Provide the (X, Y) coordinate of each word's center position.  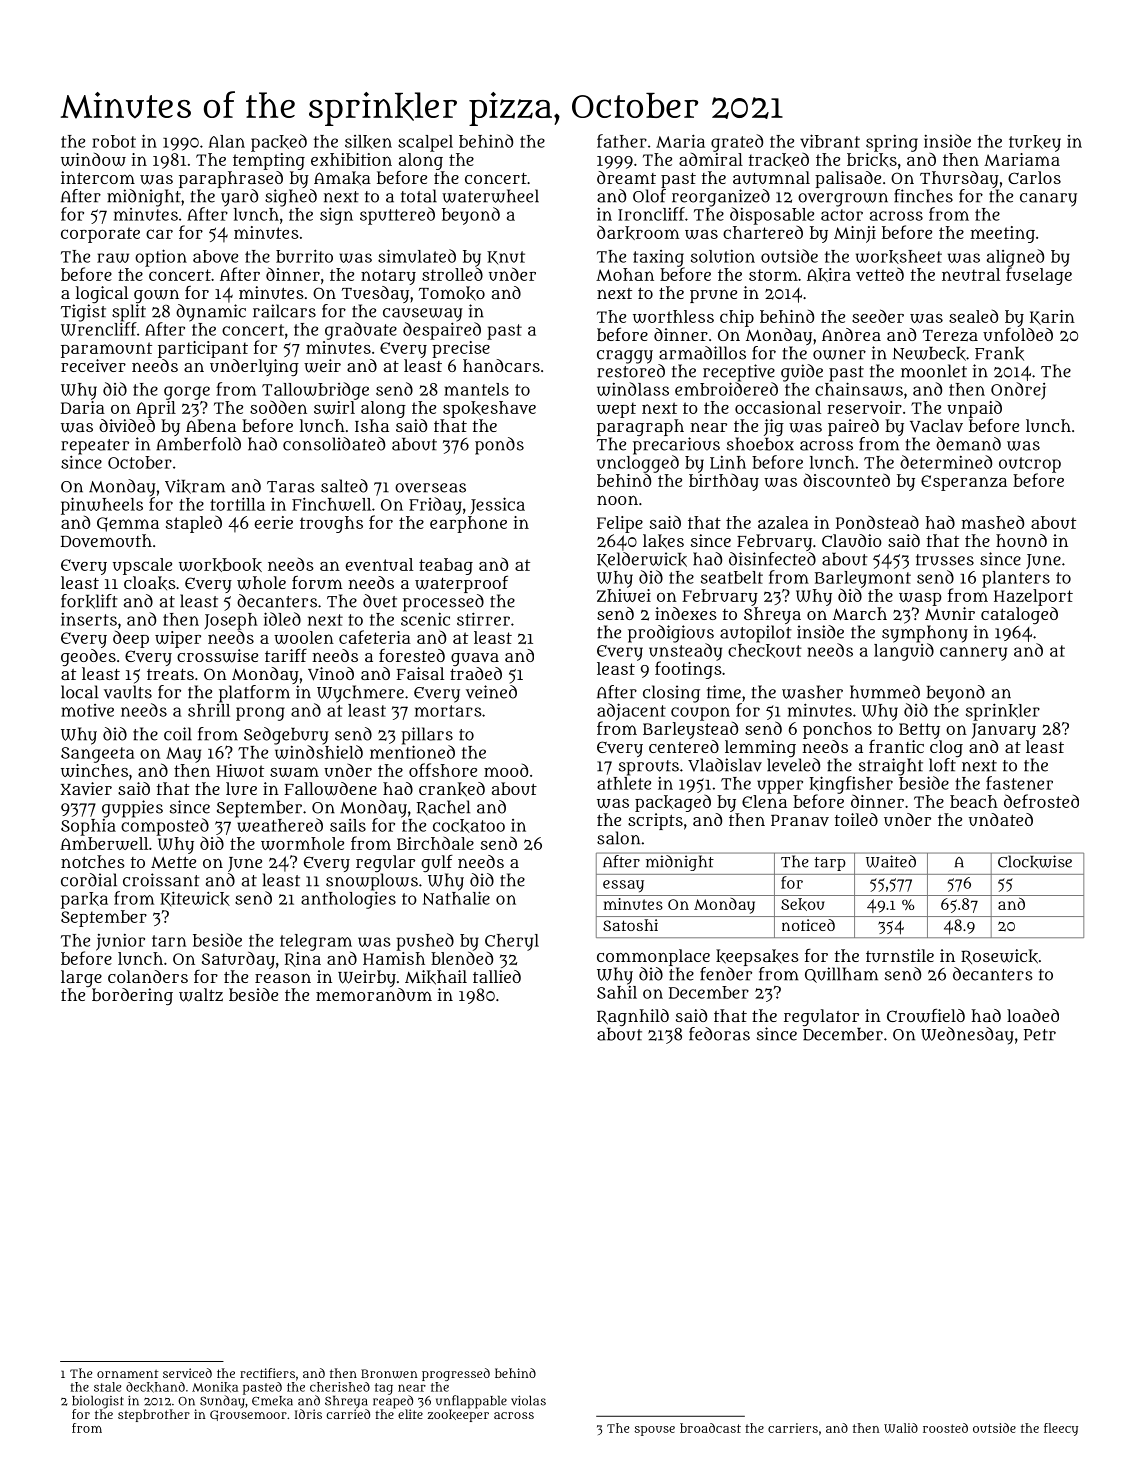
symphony (925, 634)
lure (241, 788)
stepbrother (154, 1415)
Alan (227, 141)
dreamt (626, 177)
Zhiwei (624, 595)
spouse (654, 1431)
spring (892, 143)
